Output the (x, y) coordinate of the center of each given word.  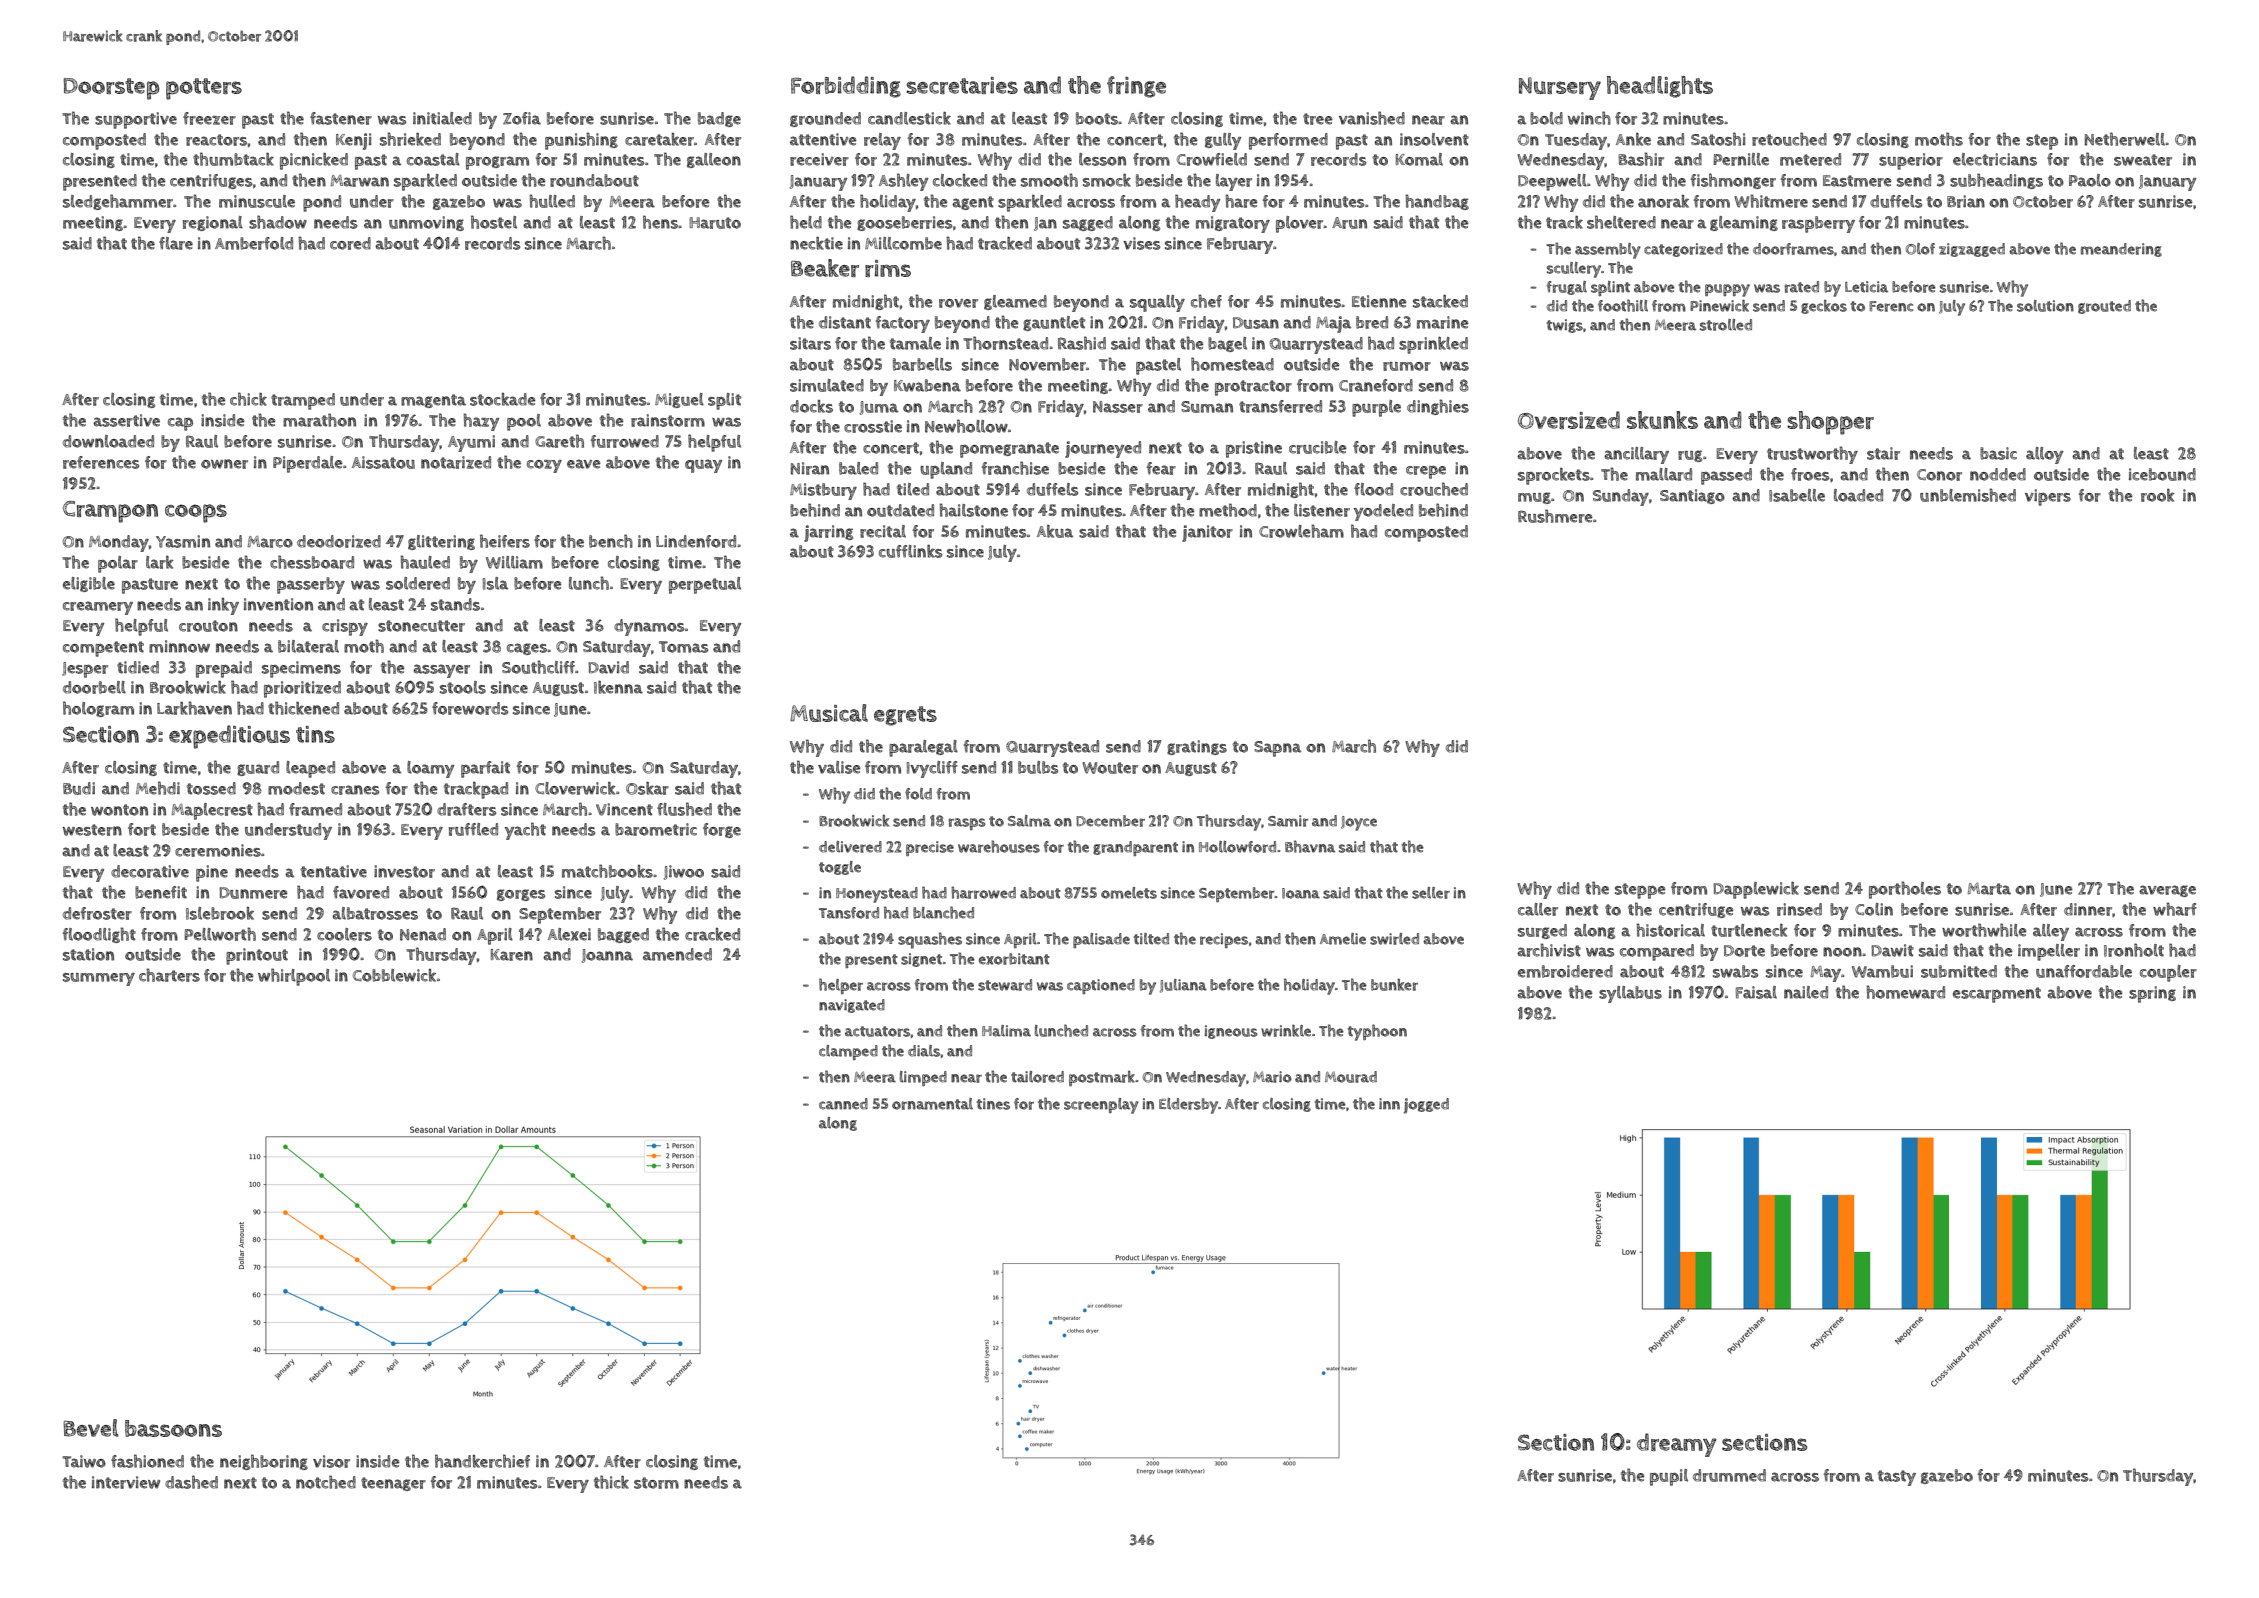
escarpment (1997, 995)
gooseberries (905, 223)
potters (204, 89)
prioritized (302, 689)
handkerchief (482, 1461)
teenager (393, 1484)
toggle (840, 868)
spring (2152, 994)
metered (1810, 159)
